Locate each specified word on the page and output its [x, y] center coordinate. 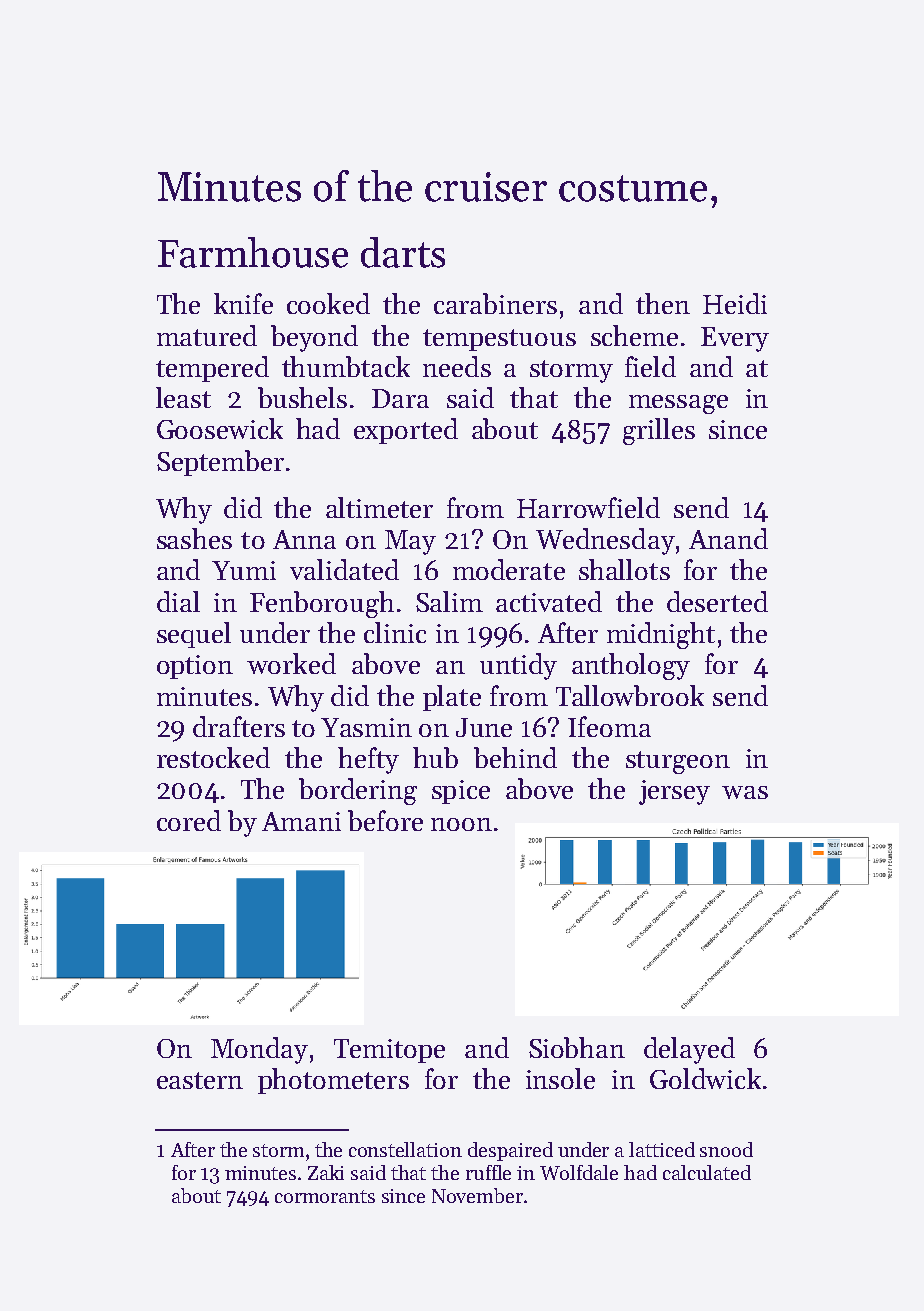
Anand [728, 538]
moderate [509, 569]
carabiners [495, 303]
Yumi [244, 570]
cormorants [325, 1196]
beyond [314, 338]
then [663, 303]
